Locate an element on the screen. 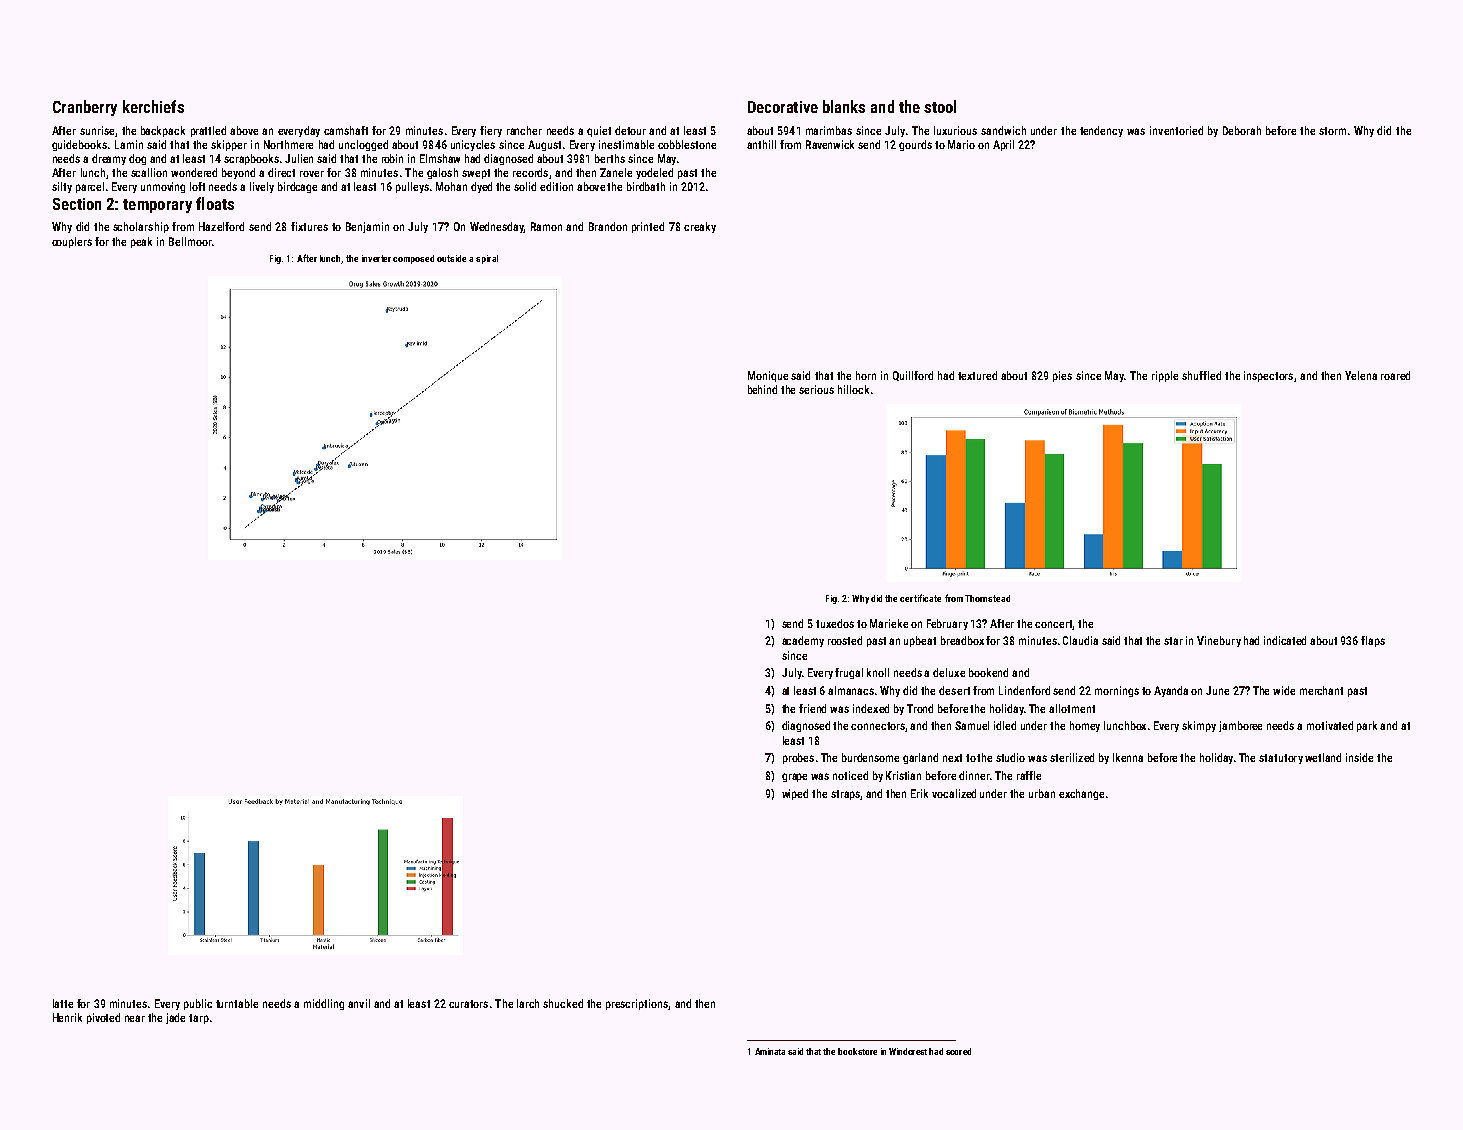 This screenshot has height=1130, width=1463. certificate is located at coordinates (920, 598).
